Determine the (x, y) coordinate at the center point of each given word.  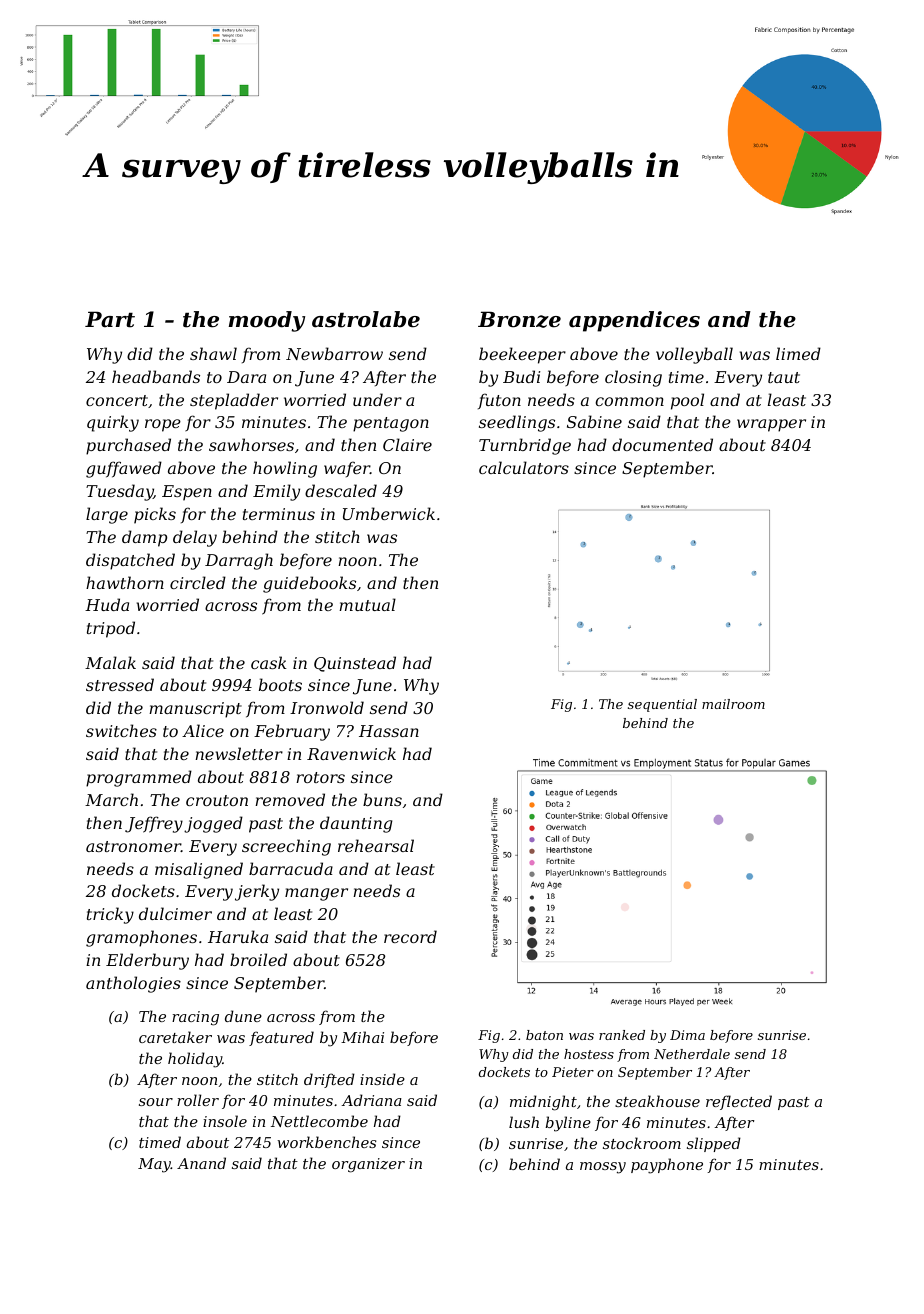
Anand (201, 1163)
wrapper (771, 425)
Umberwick (389, 513)
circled (198, 582)
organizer (368, 1165)
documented (662, 444)
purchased (128, 446)
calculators (524, 467)
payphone (667, 1166)
